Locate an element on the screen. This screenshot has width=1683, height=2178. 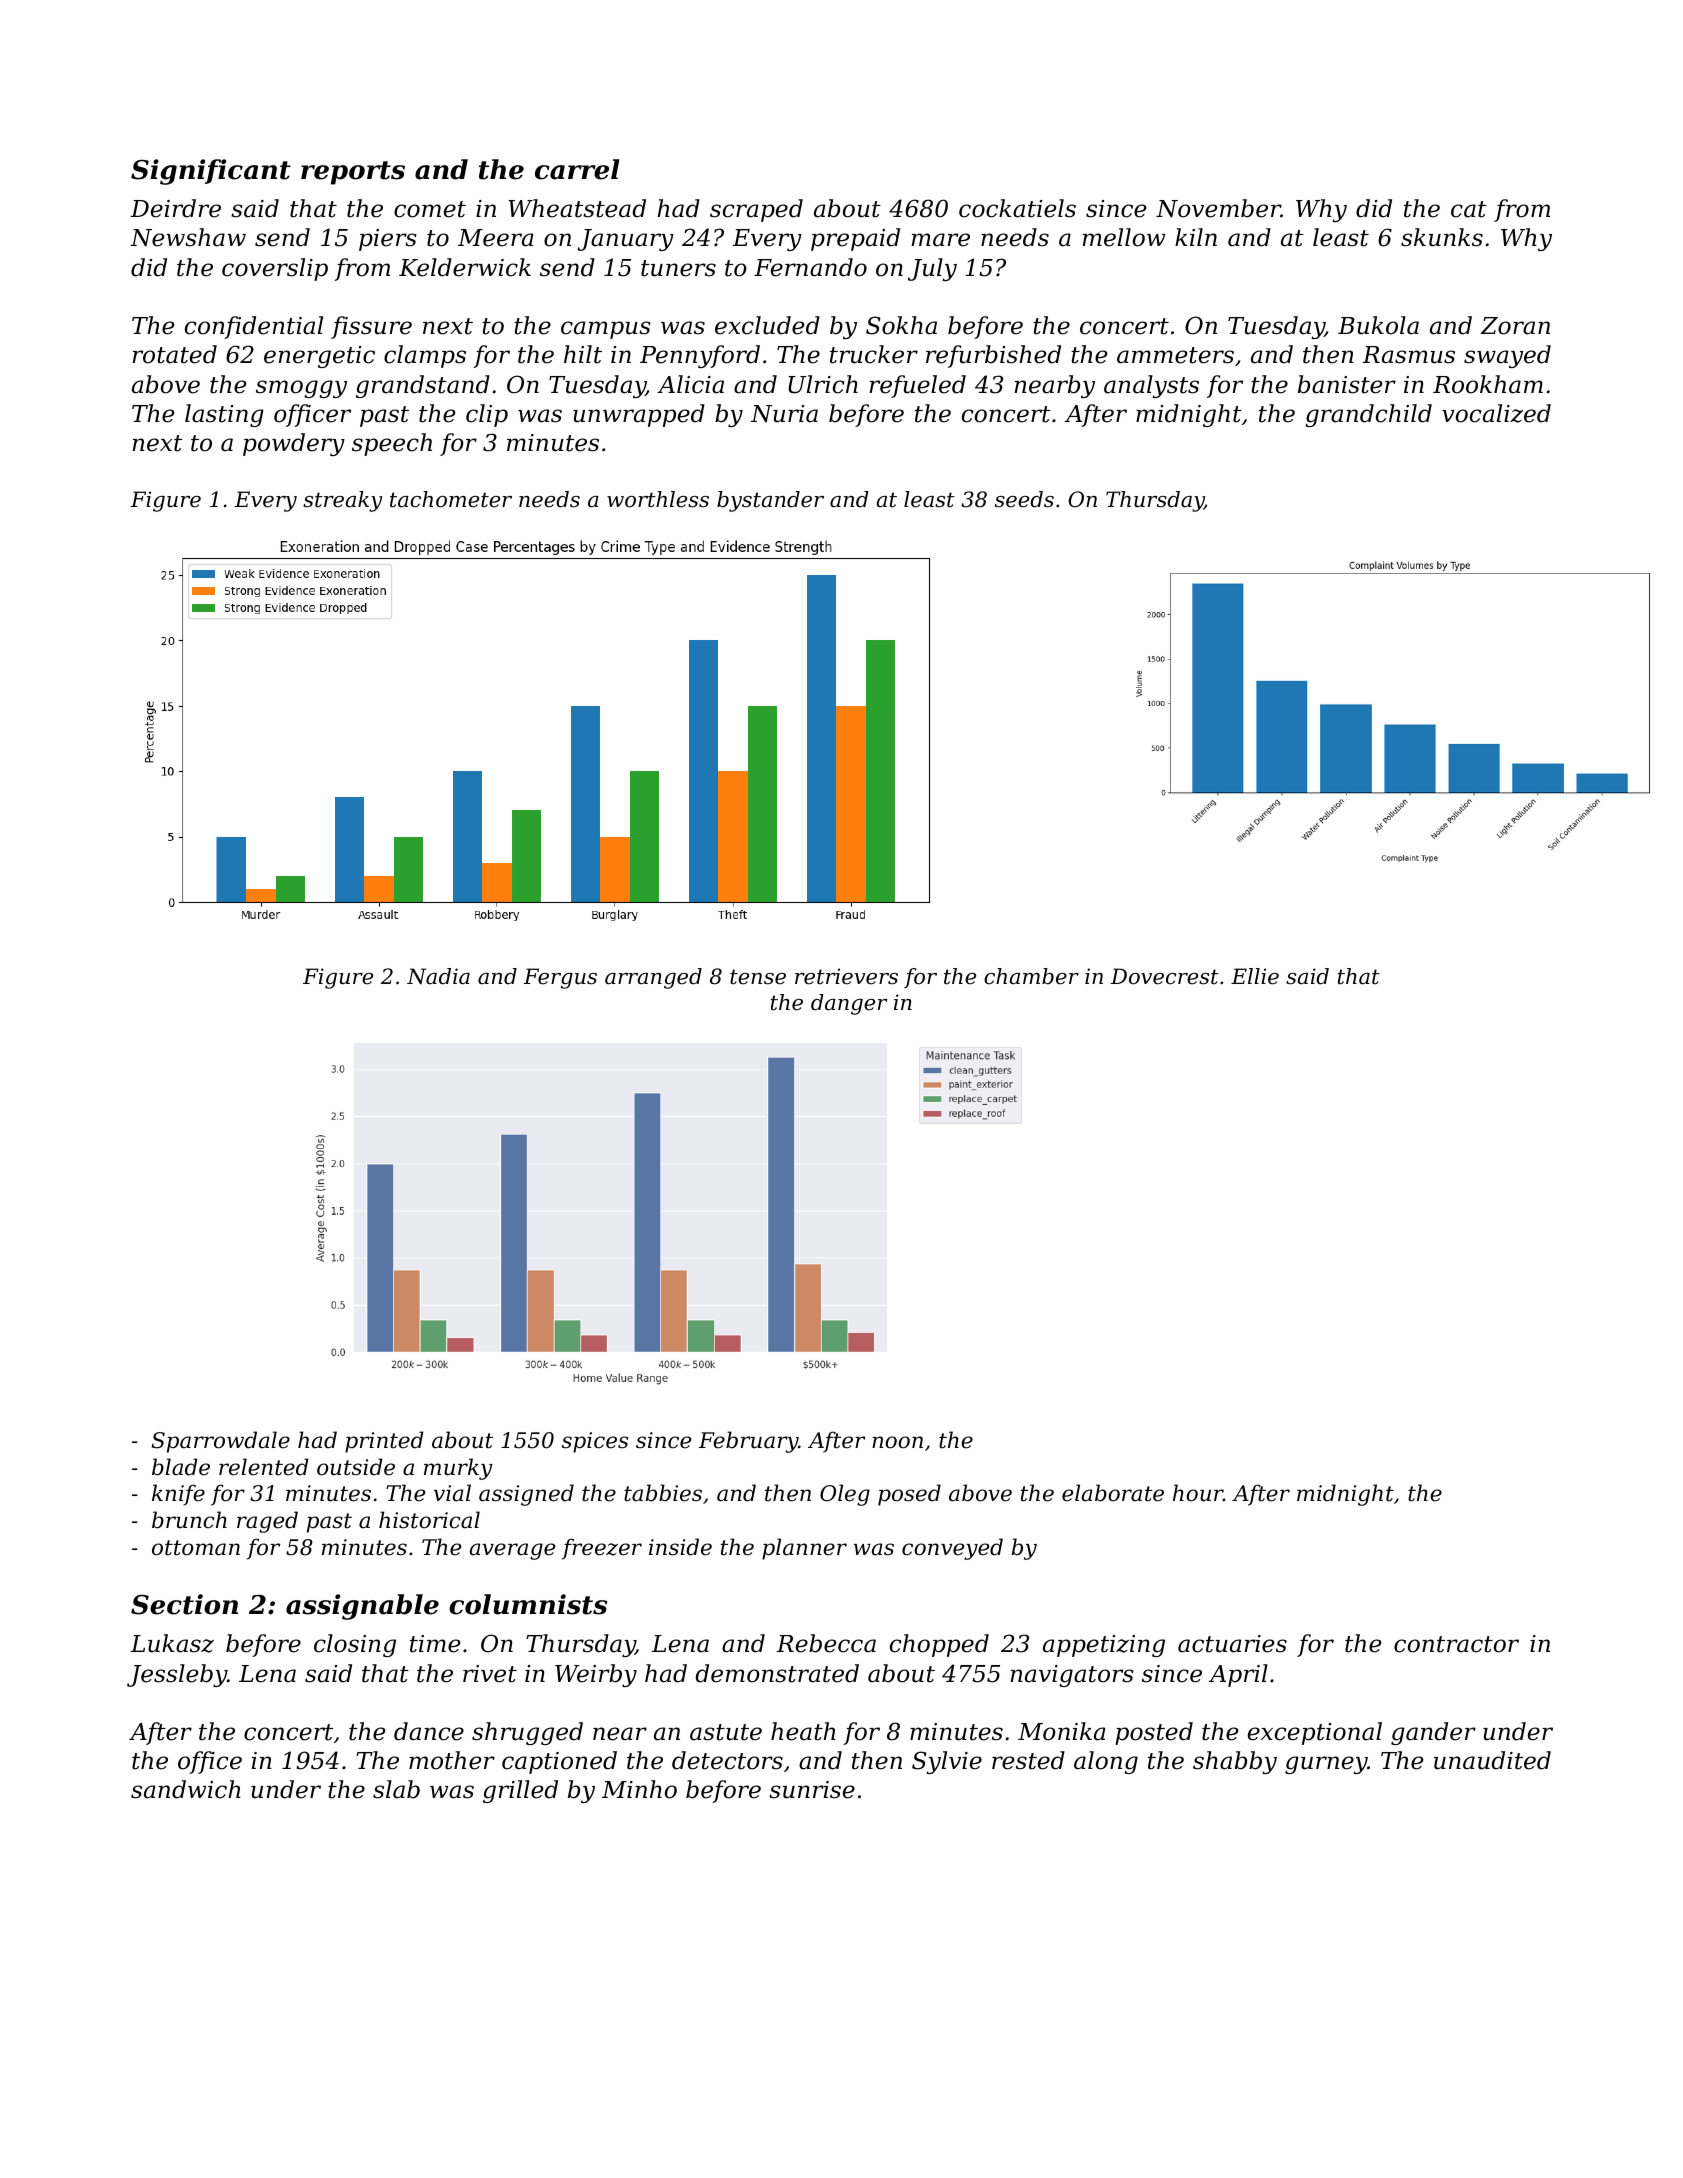
danger is located at coordinates (849, 1004).
